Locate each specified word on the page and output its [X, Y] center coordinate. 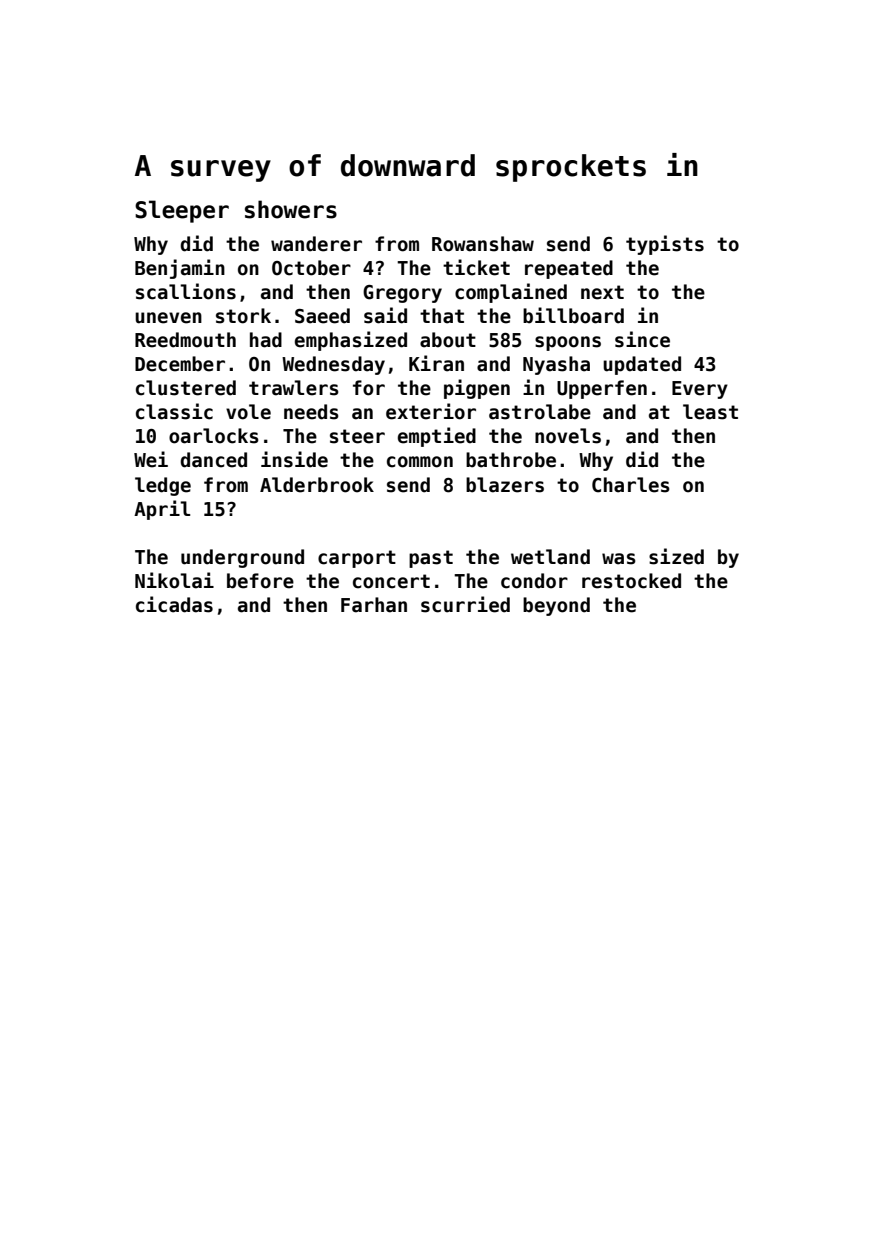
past [431, 559]
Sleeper [182, 211]
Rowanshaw [483, 244]
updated [642, 365]
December [180, 364]
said [385, 315]
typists [665, 245]
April [162, 510]
